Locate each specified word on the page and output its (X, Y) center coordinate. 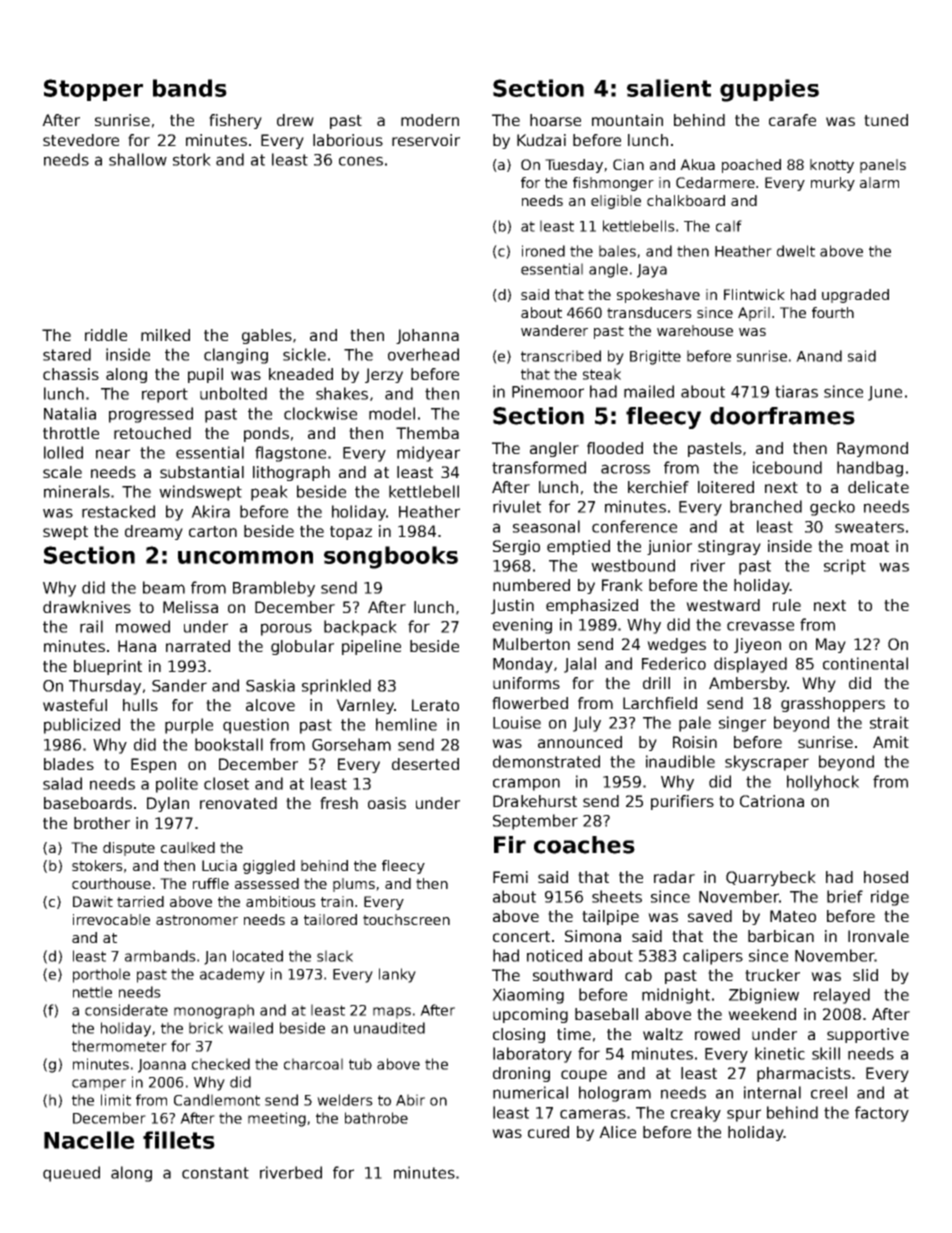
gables (267, 336)
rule (787, 605)
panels (883, 166)
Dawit (93, 901)
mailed (649, 391)
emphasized (592, 606)
